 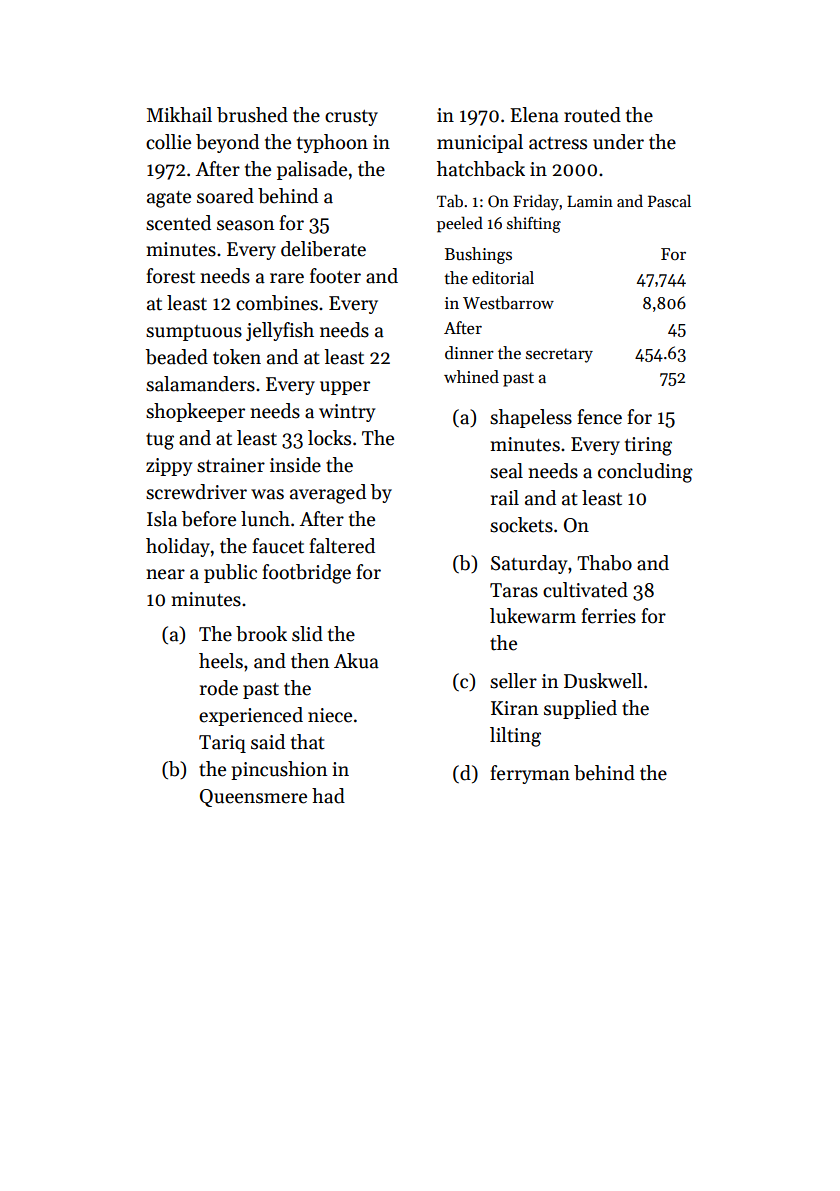 What do you see at coordinates (268, 742) in the screenshot?
I see `said` at bounding box center [268, 742].
